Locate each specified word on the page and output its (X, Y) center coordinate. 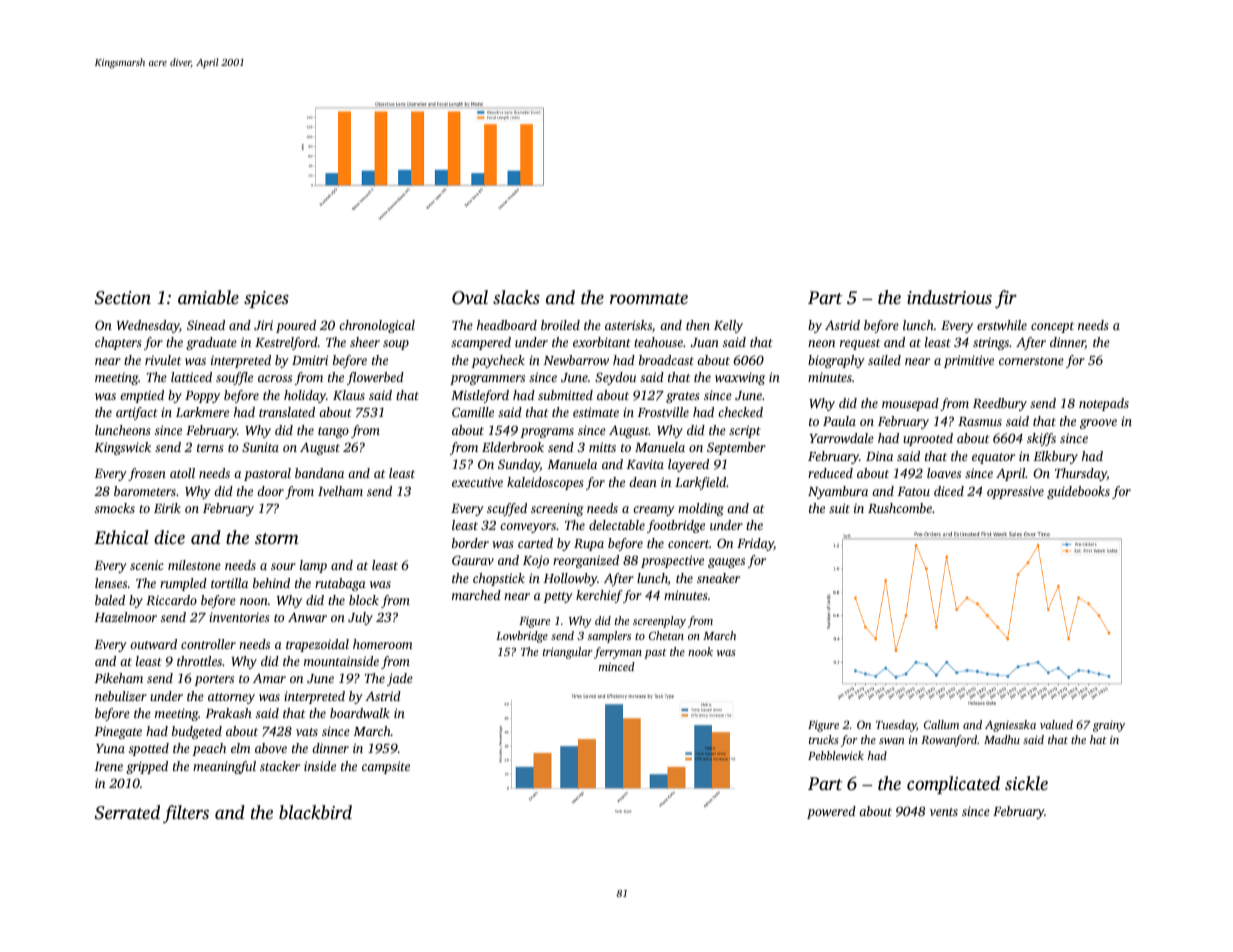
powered (831, 812)
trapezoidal (317, 645)
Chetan (666, 635)
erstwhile (1002, 325)
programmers (487, 380)
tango (333, 432)
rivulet (163, 360)
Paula (839, 421)
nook (700, 651)
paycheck (498, 361)
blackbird (315, 812)
